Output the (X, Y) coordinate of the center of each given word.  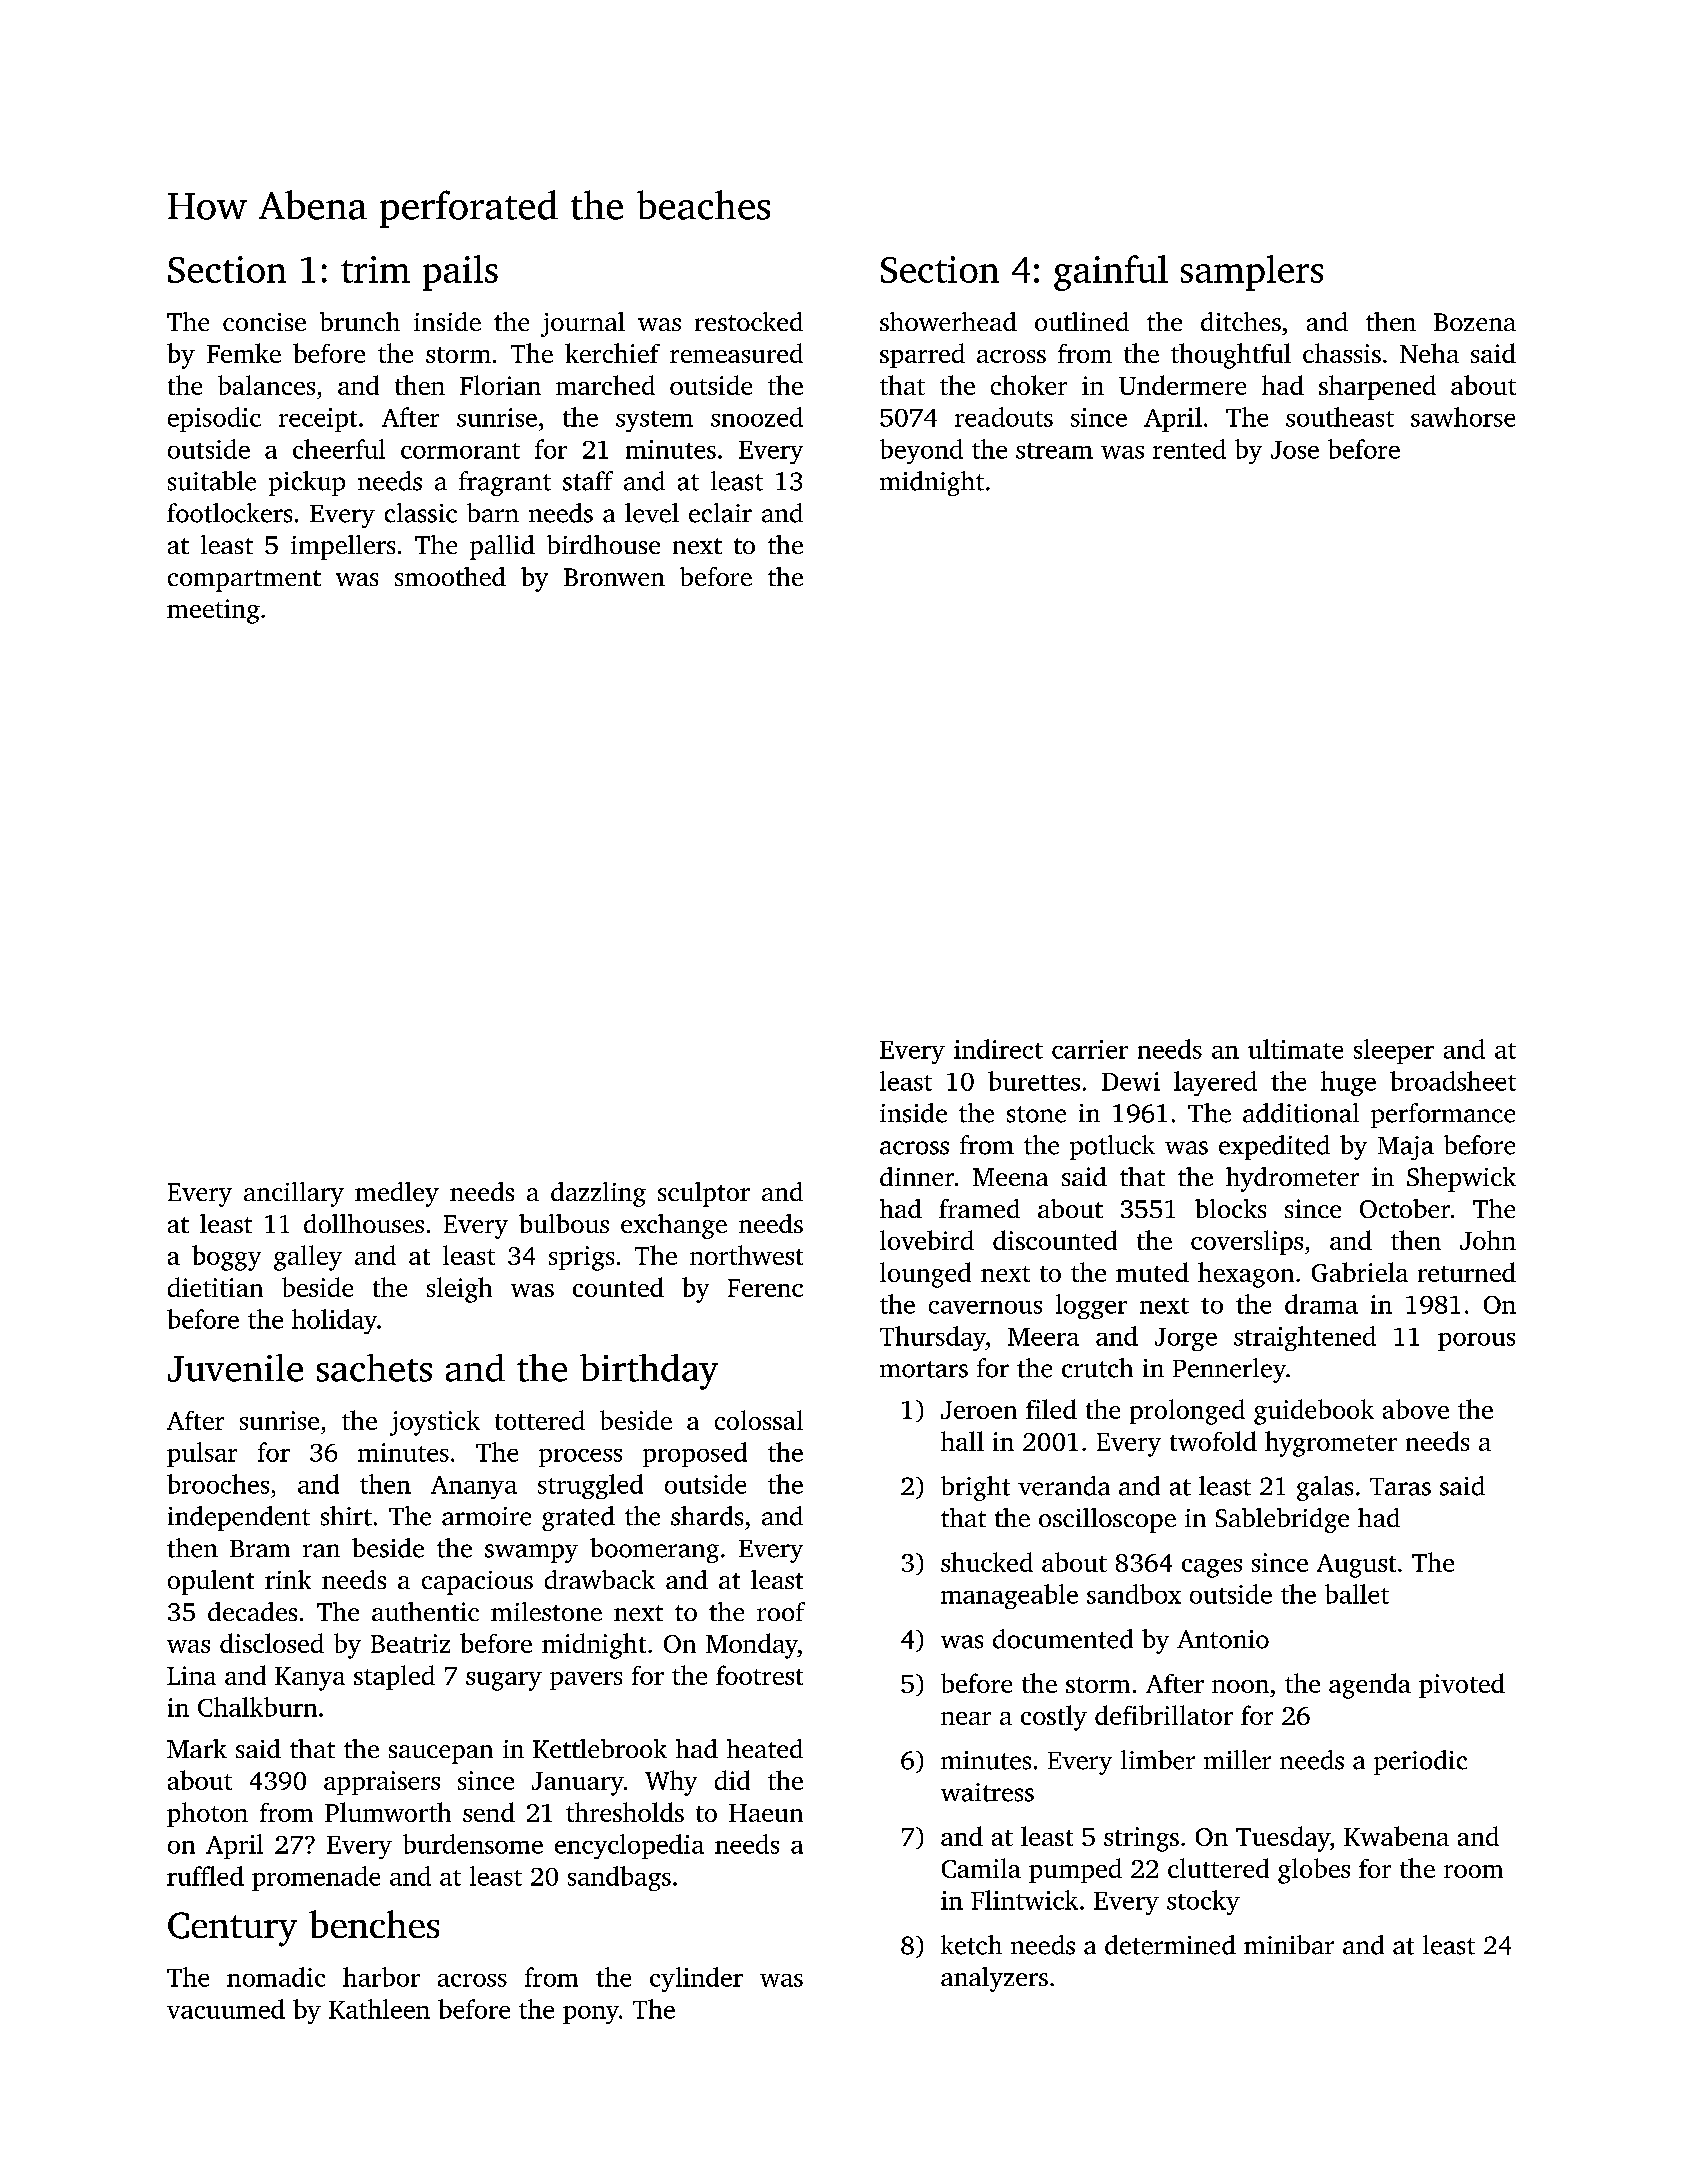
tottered (540, 1420)
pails (460, 273)
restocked (749, 321)
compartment (244, 581)
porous (1476, 1342)
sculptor (704, 1194)
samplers (1252, 273)
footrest (759, 1675)
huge (1348, 1083)
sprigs (581, 1258)
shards (707, 1516)
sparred (922, 355)
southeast (1340, 417)
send (489, 1812)
